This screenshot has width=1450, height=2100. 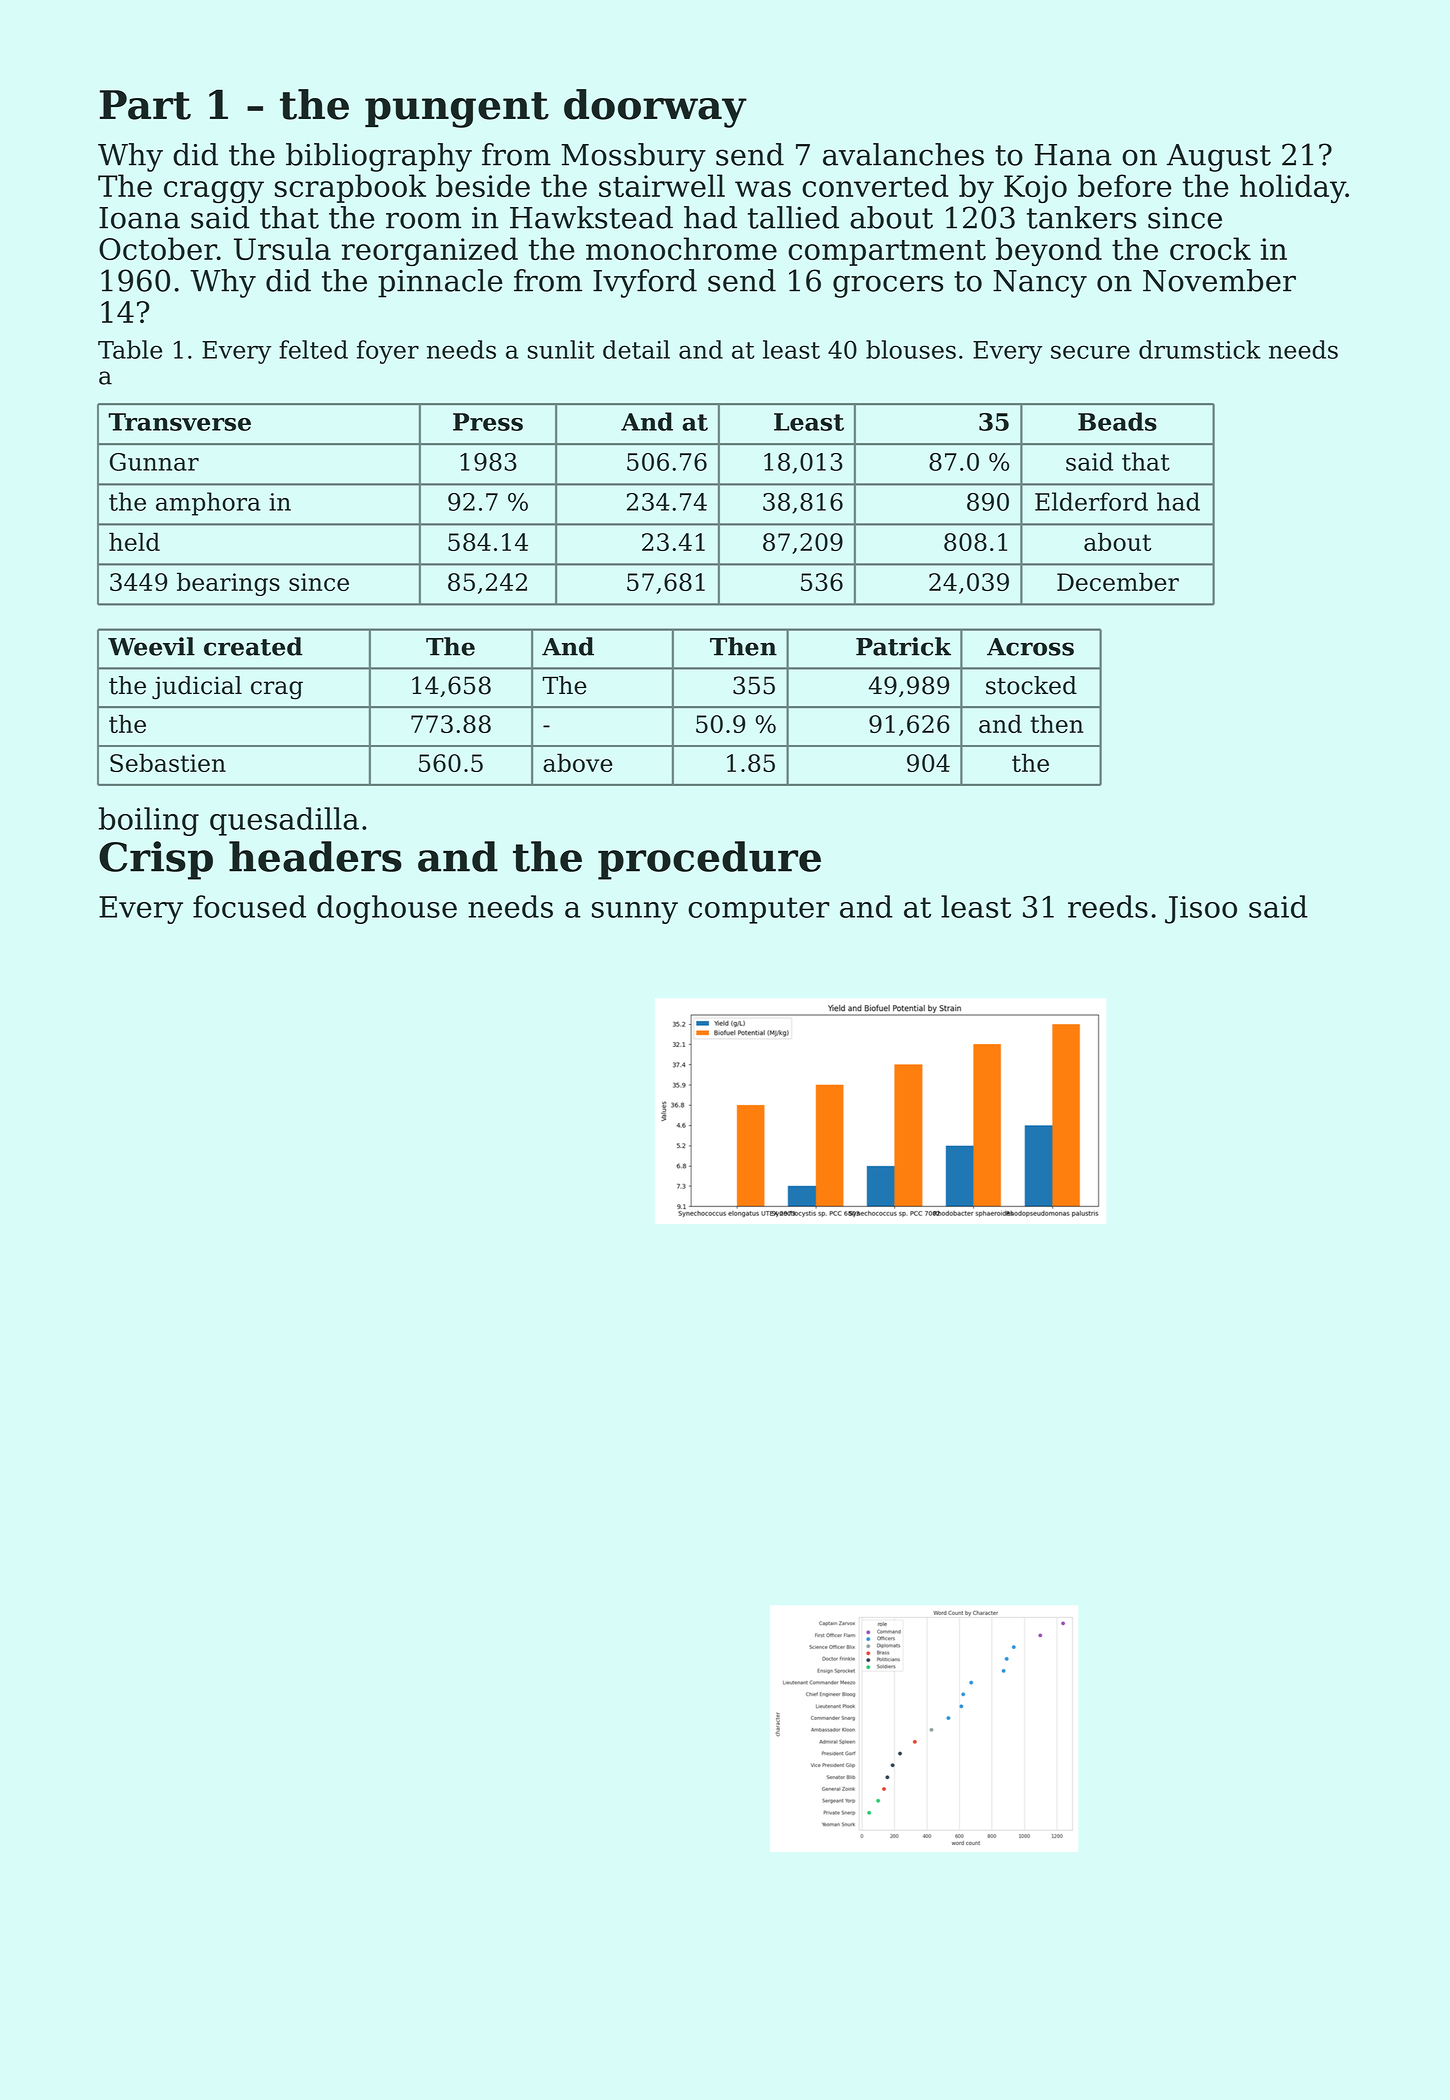 What do you see at coordinates (1073, 155) in the screenshot?
I see `Hana` at bounding box center [1073, 155].
